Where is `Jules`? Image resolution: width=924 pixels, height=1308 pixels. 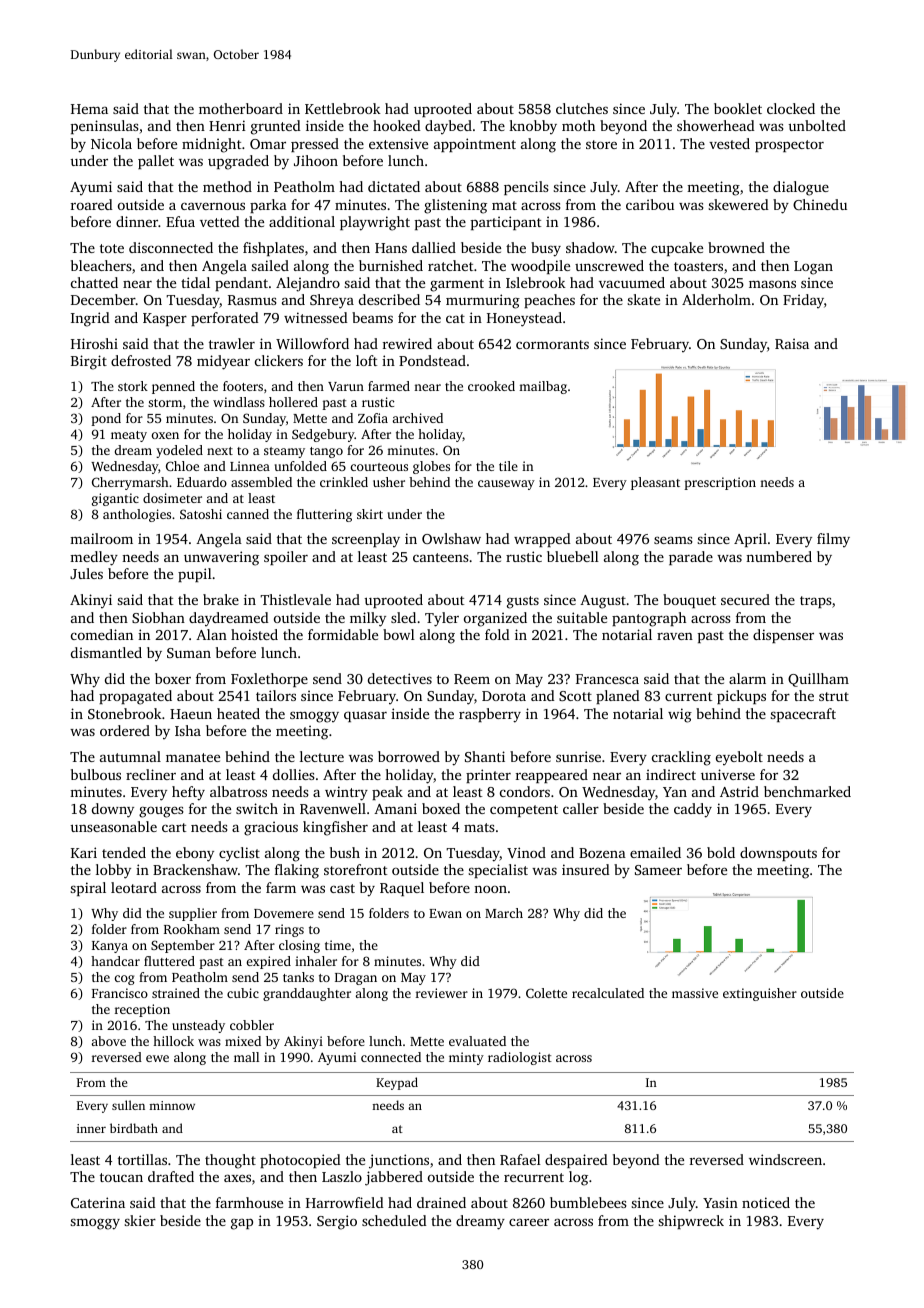 Jules is located at coordinates (86, 573).
